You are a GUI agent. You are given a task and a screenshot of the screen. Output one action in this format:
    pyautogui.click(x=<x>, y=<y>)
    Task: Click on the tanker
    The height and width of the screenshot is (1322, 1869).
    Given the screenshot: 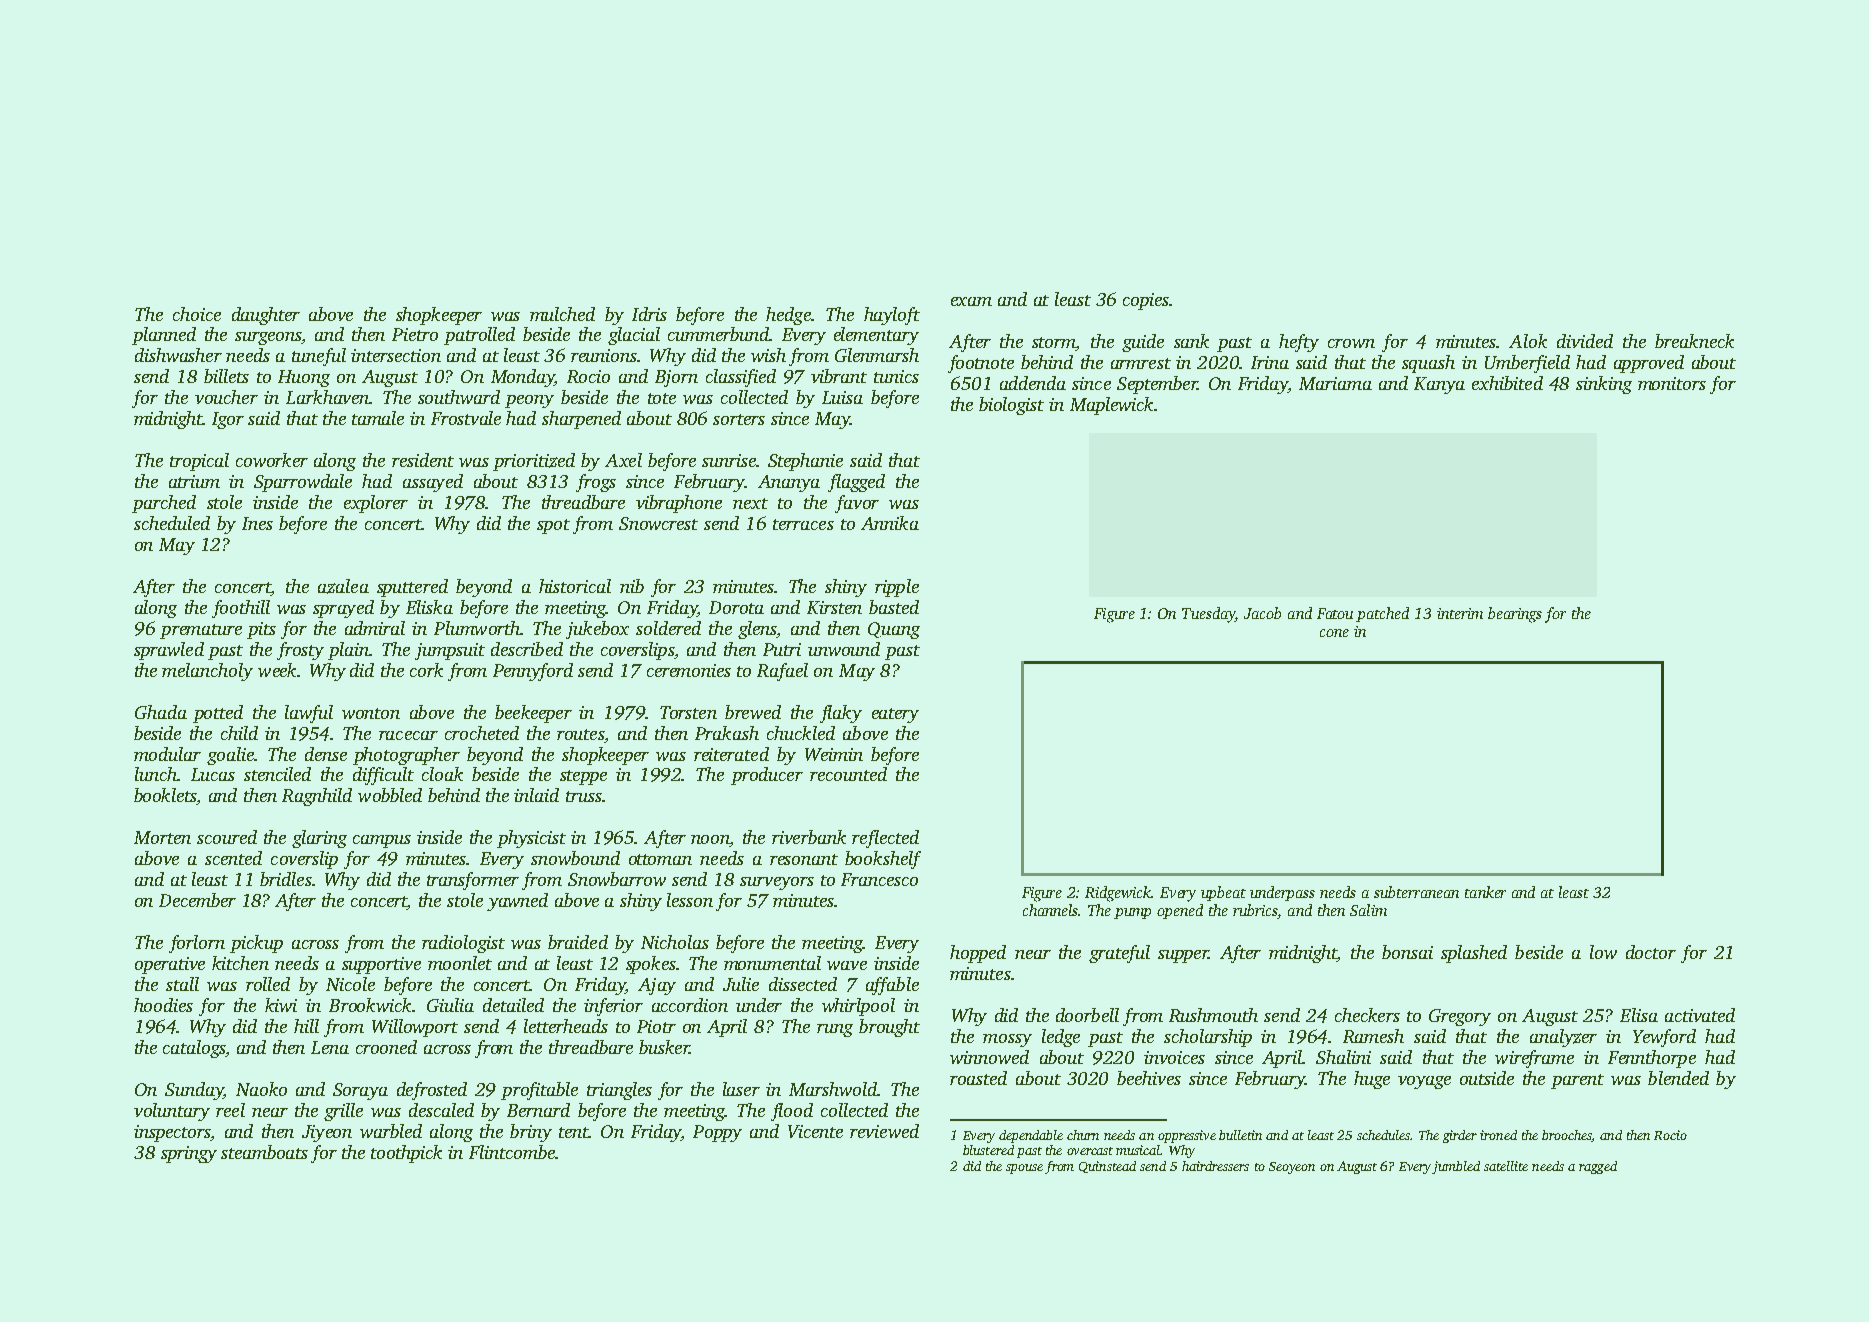 What is the action you would take?
    pyautogui.click(x=1485, y=892)
